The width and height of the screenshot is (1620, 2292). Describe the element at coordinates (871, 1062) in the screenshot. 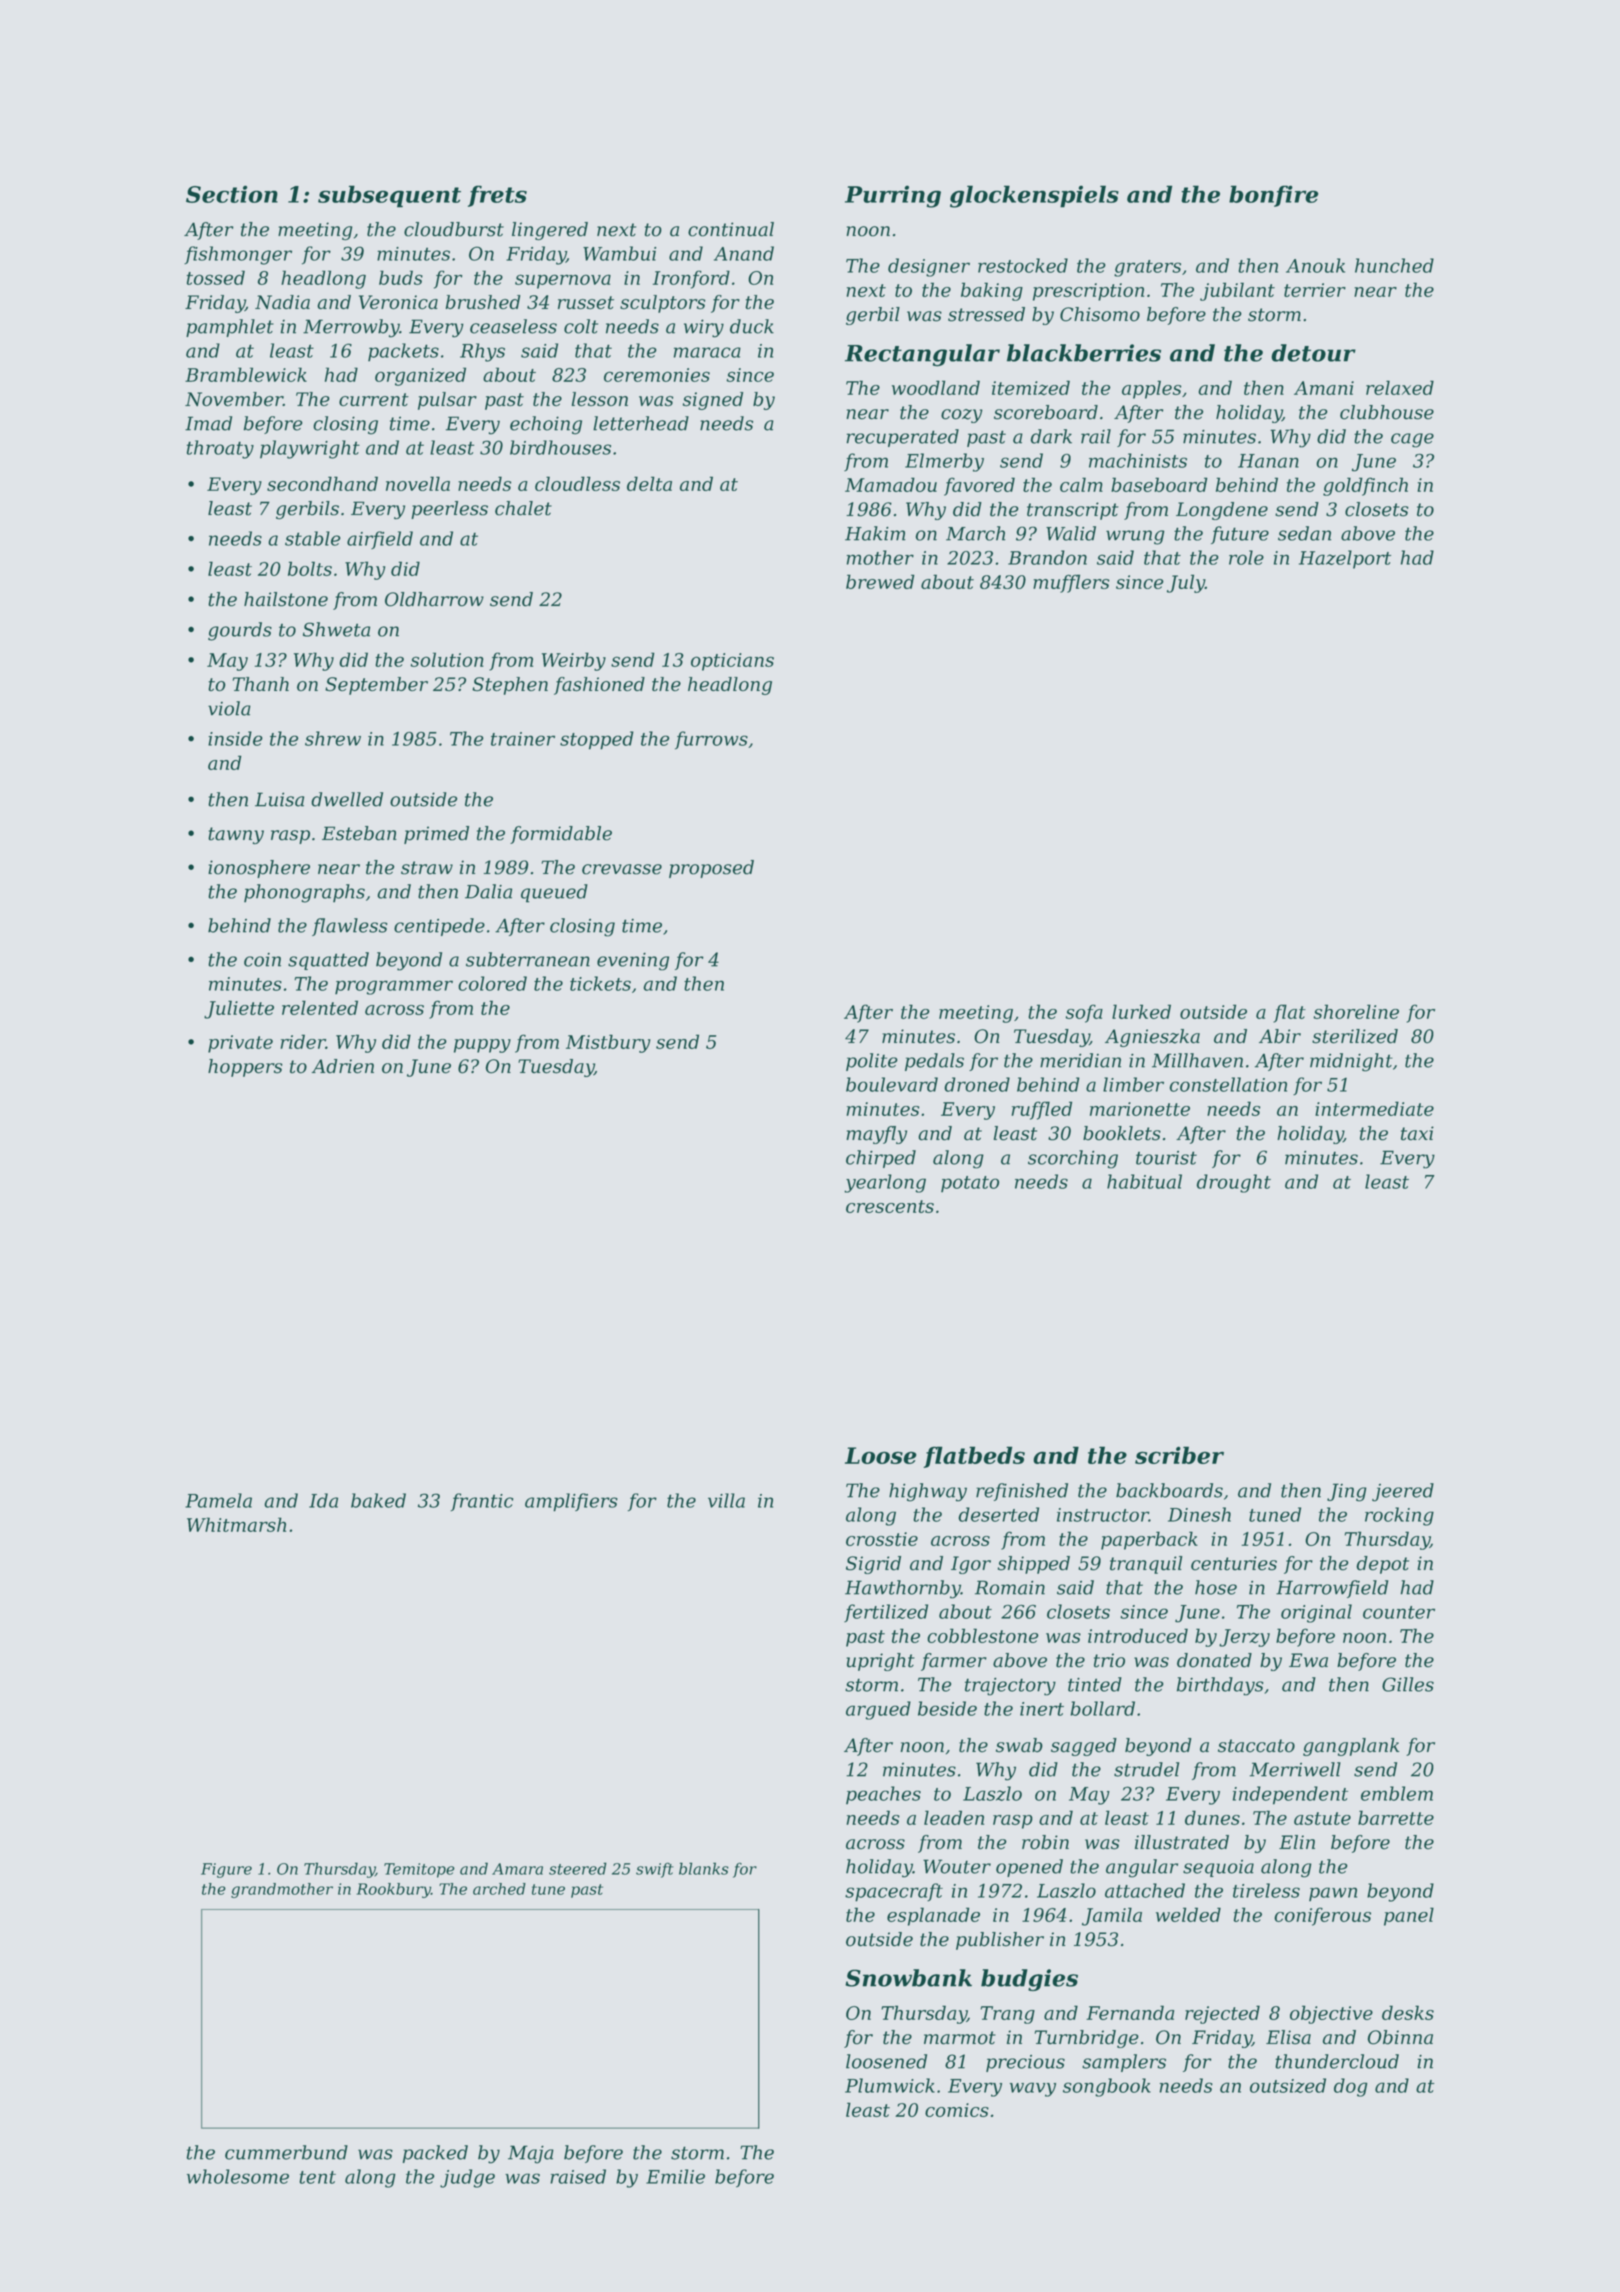

I see `polite` at that location.
